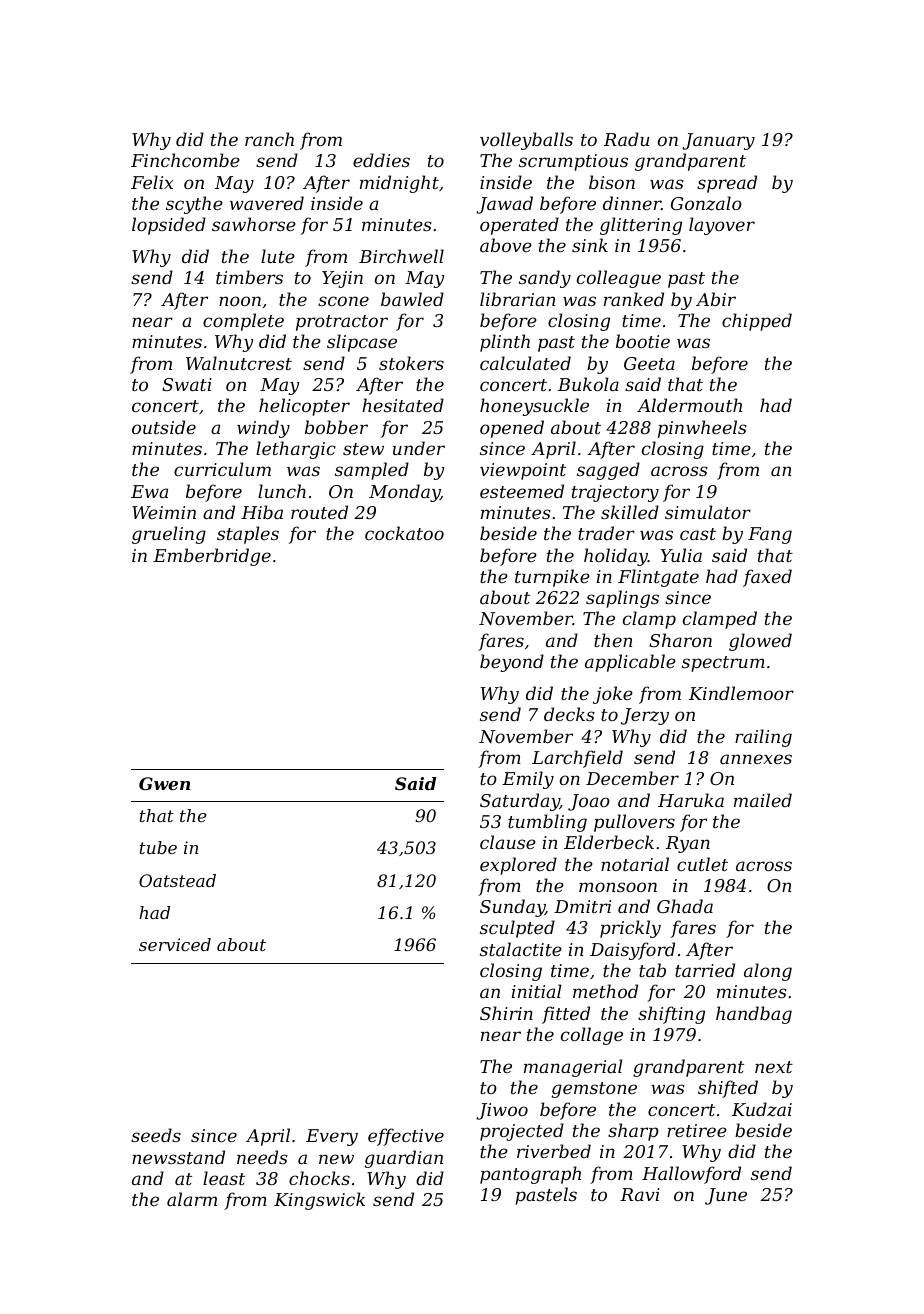 The image size is (924, 1314). What do you see at coordinates (762, 1109) in the page?
I see `Kudzai` at bounding box center [762, 1109].
